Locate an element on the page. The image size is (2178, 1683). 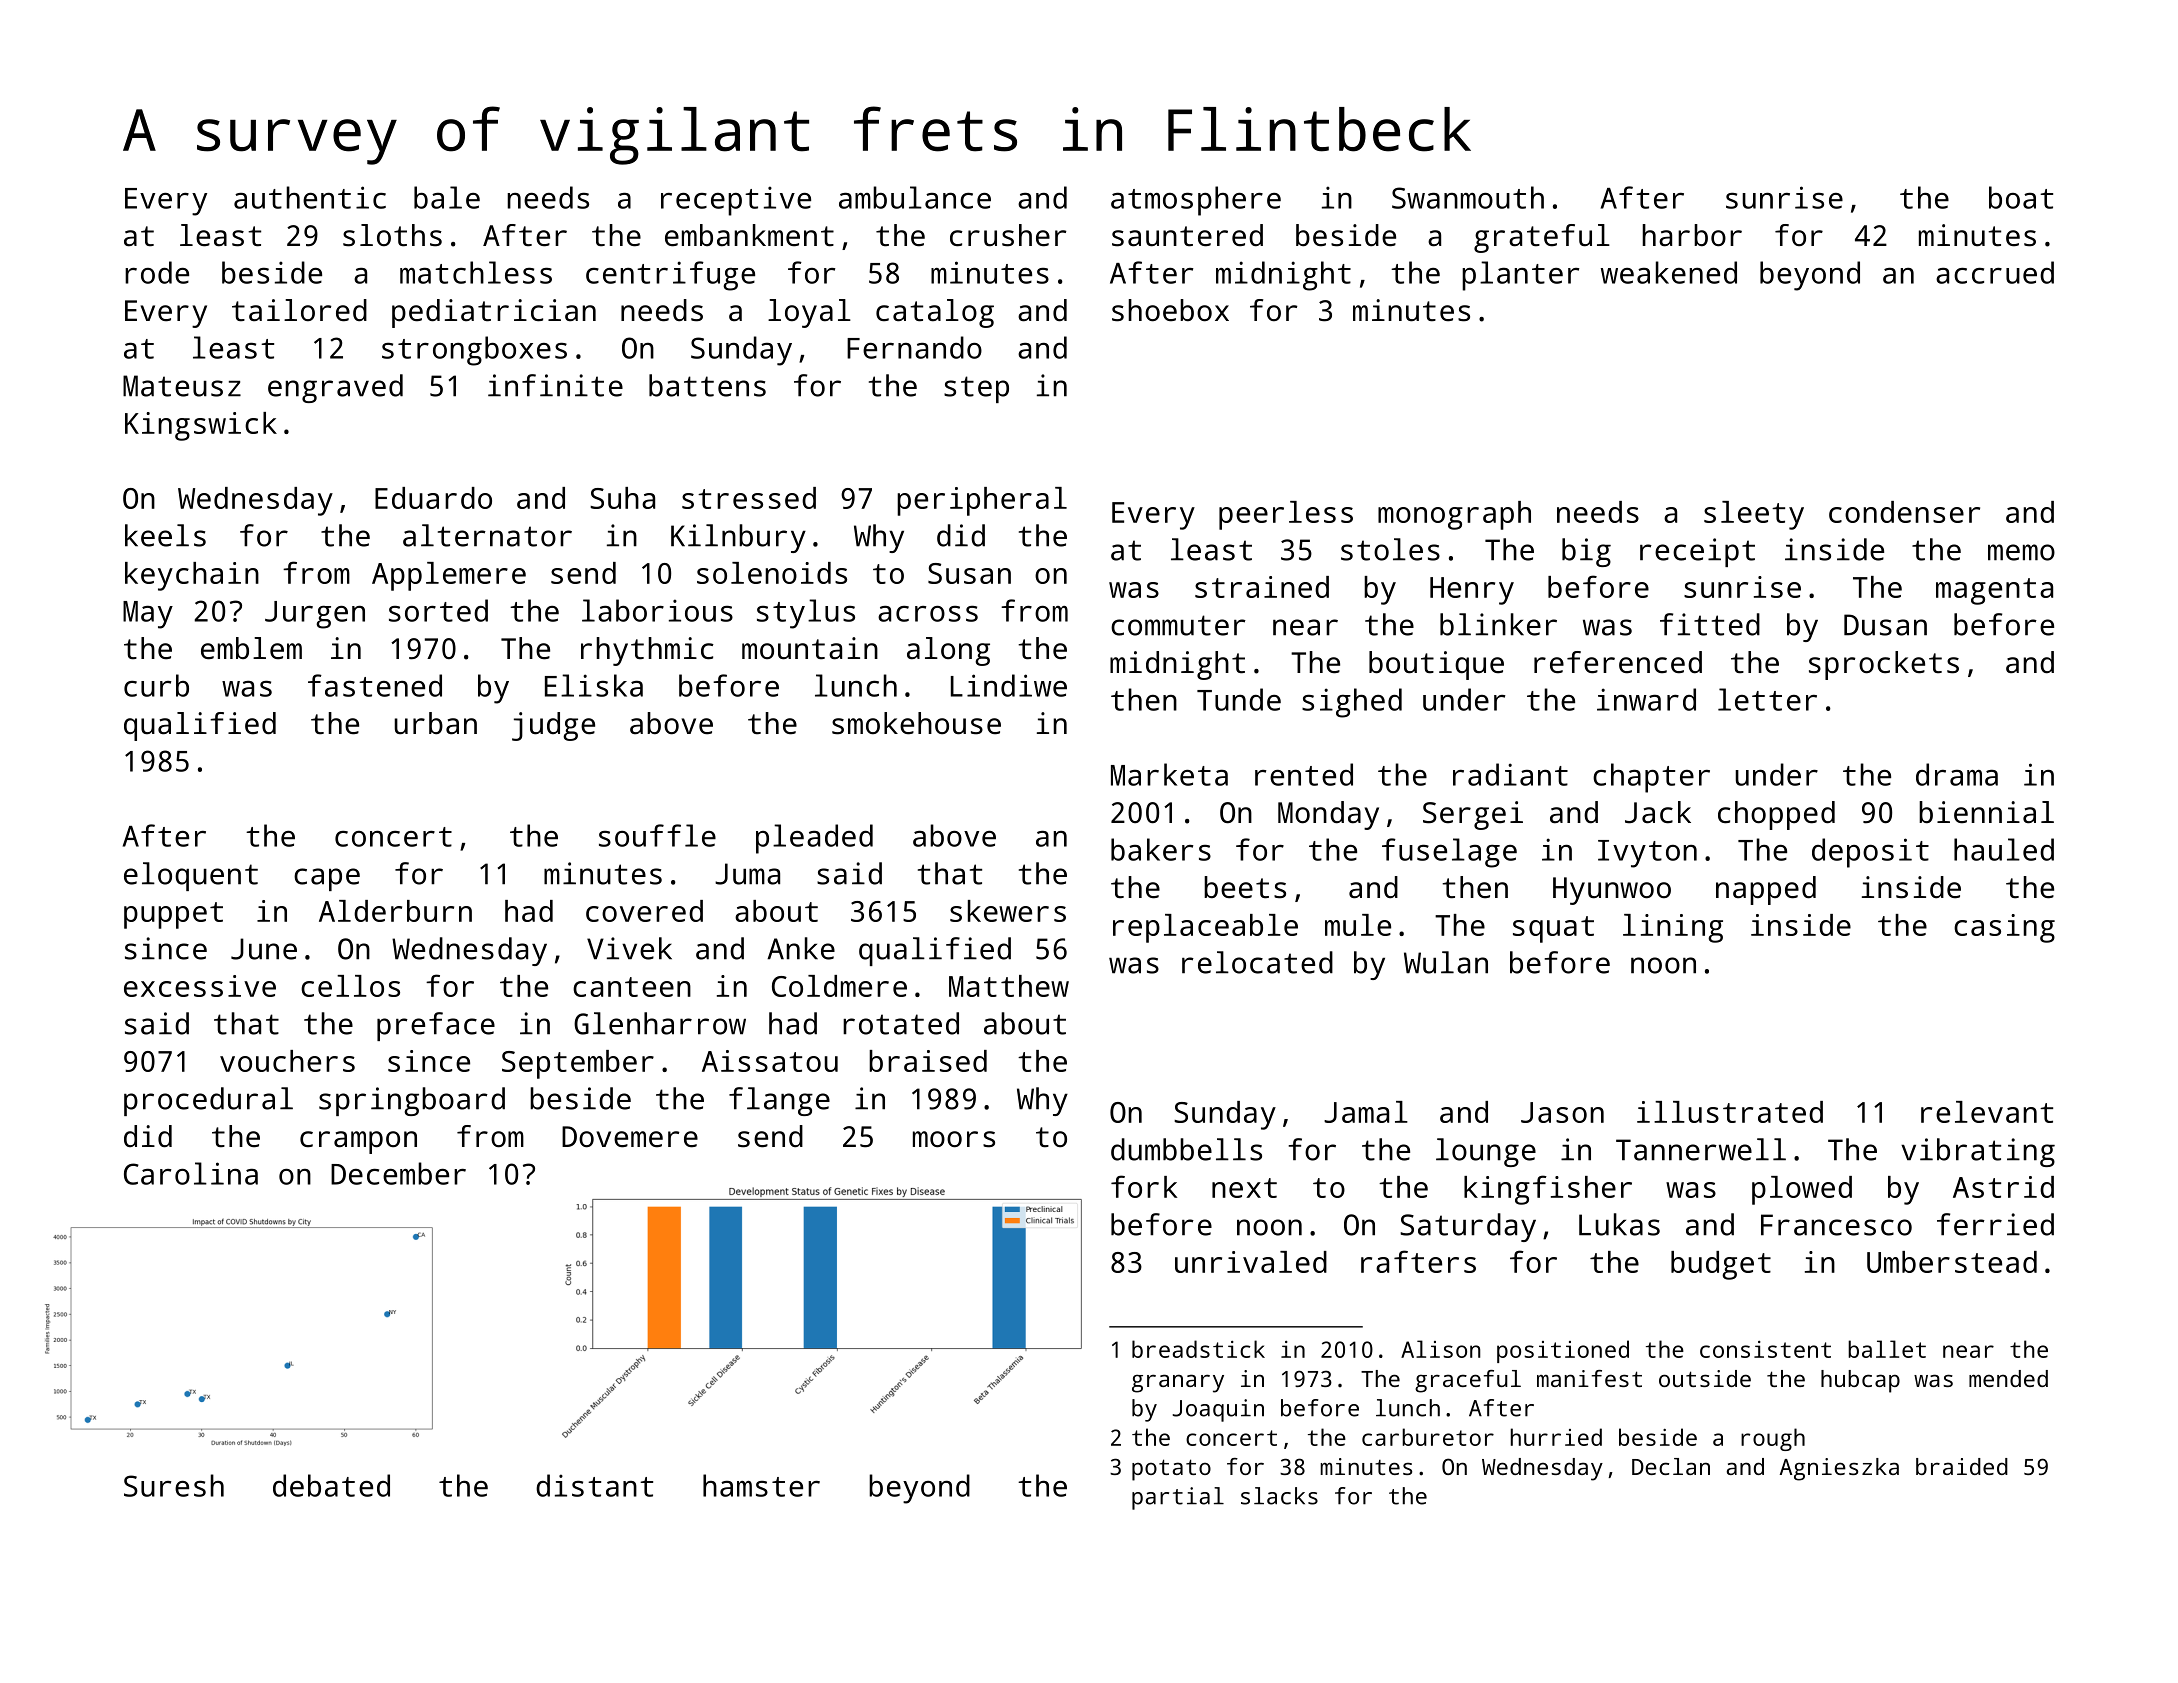
judge is located at coordinates (553, 726).
